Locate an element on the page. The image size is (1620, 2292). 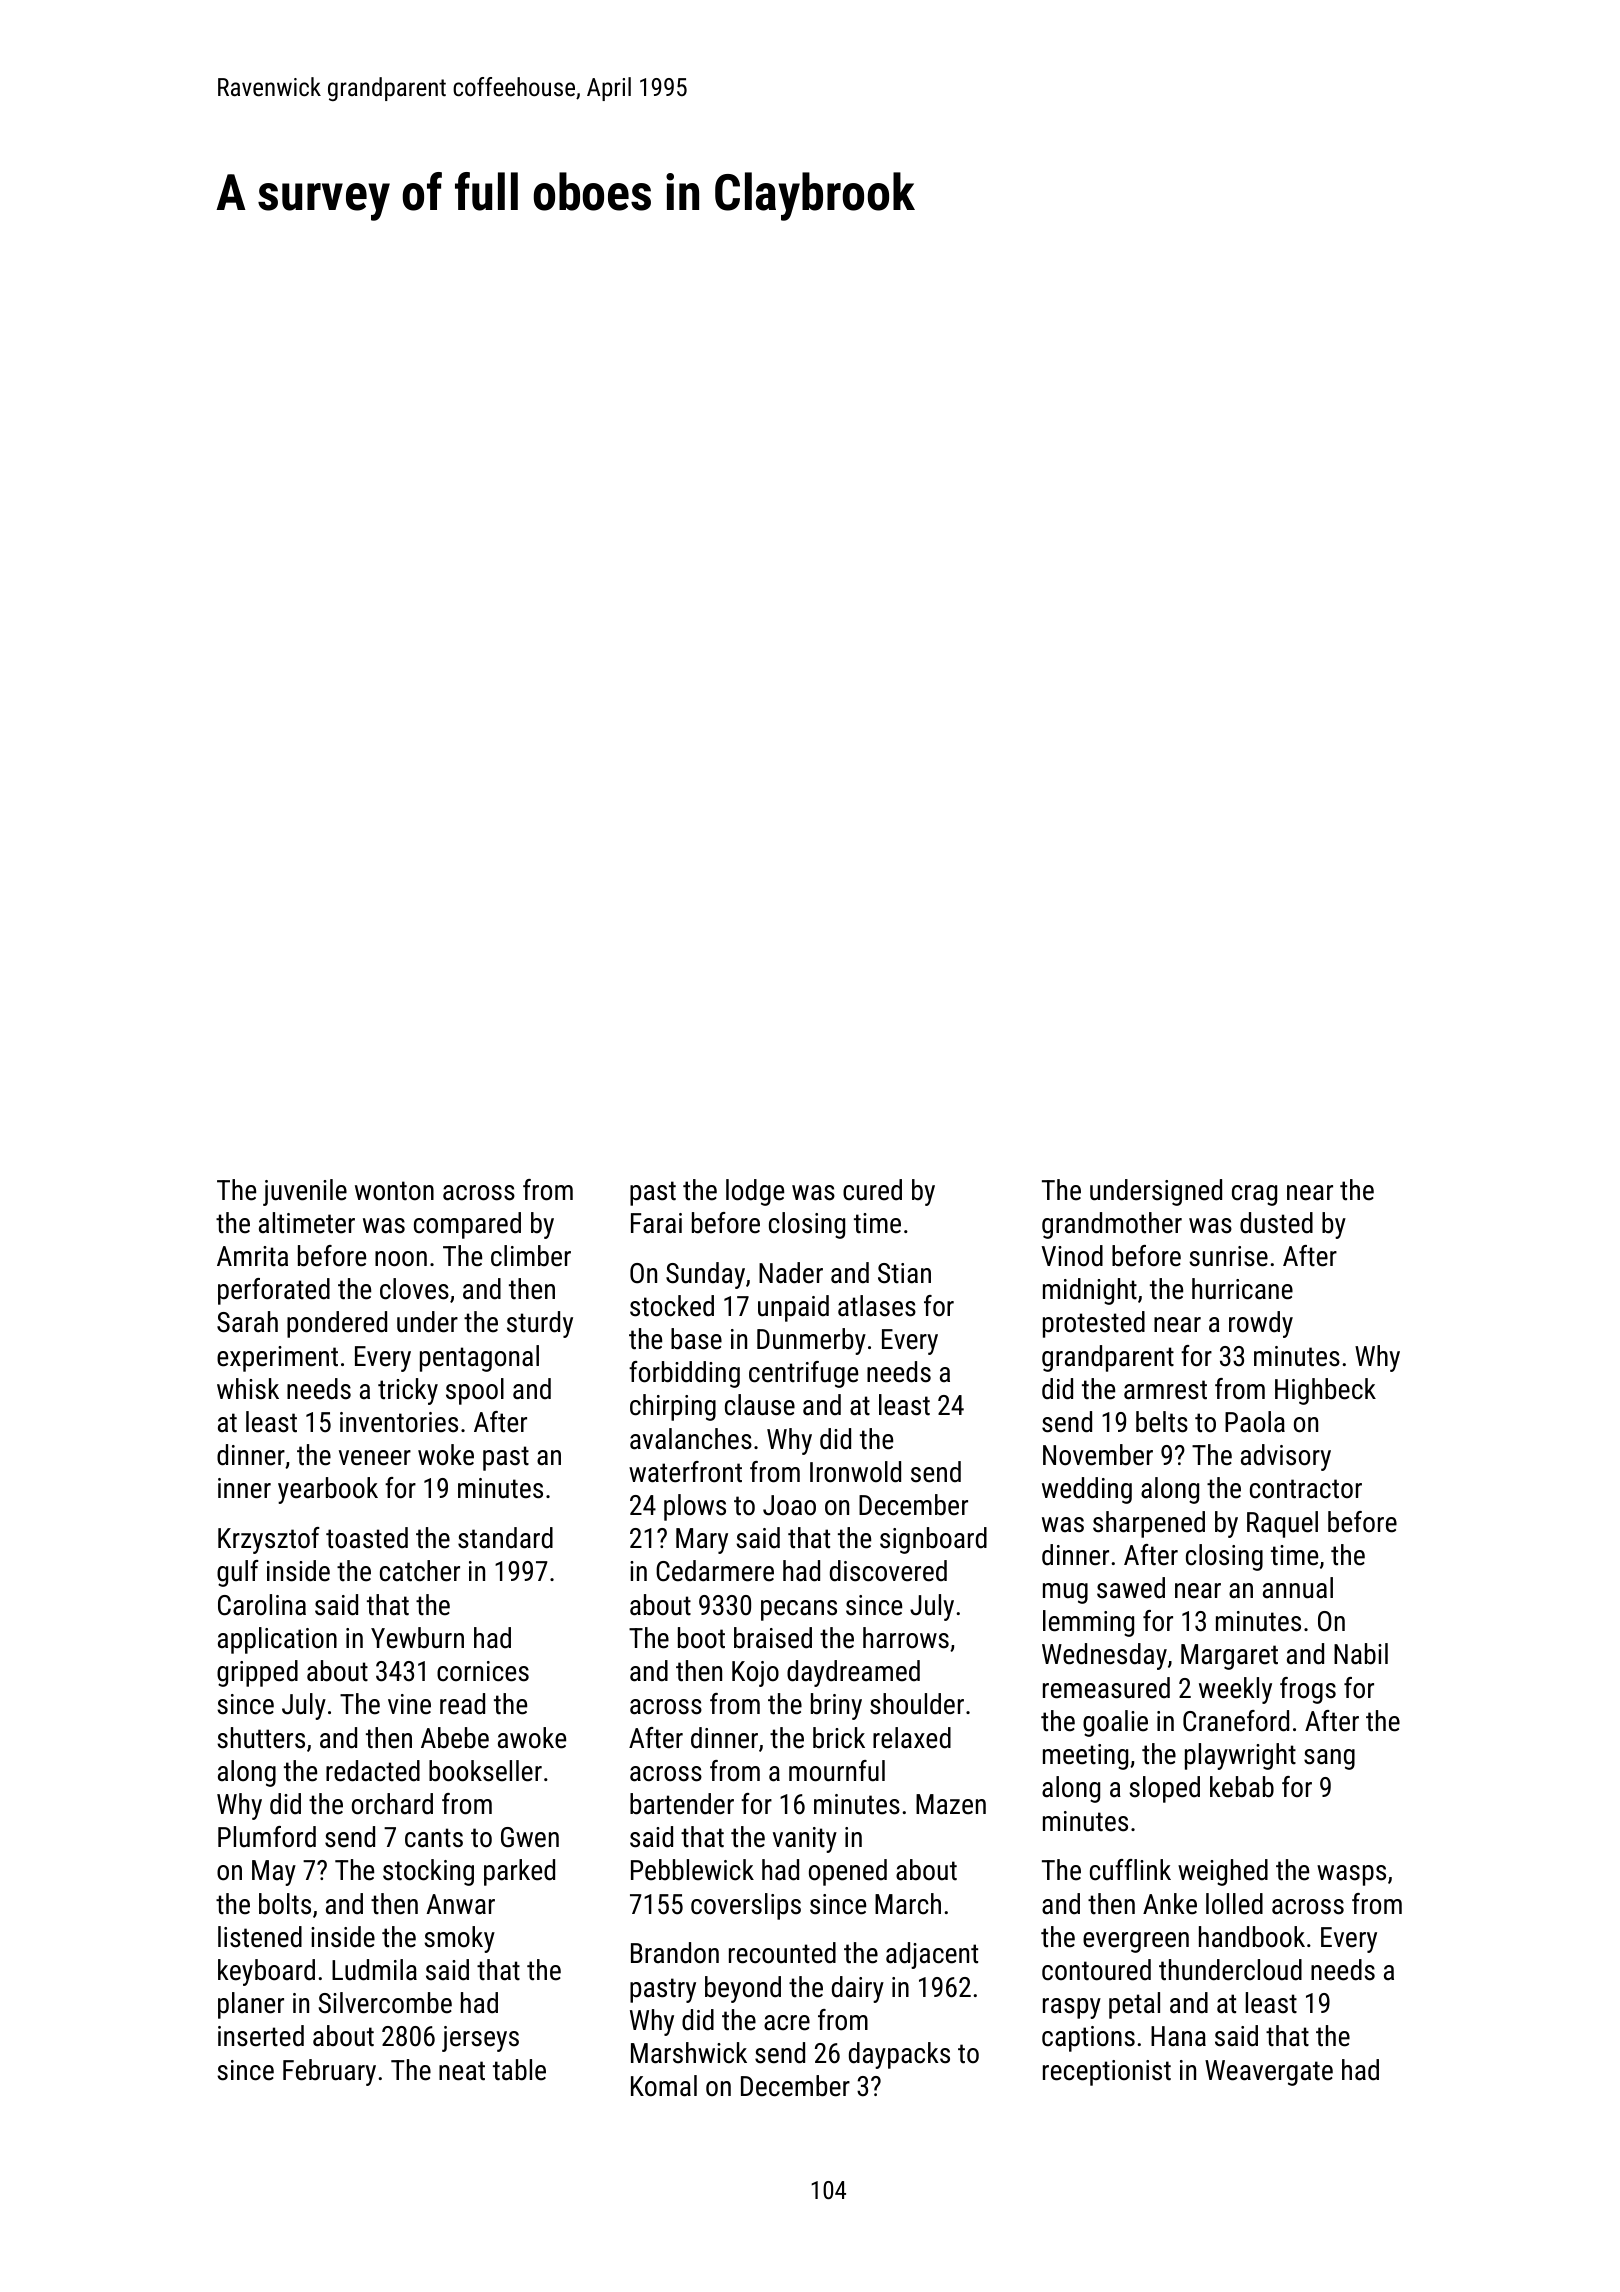
Hana is located at coordinates (1178, 2036).
